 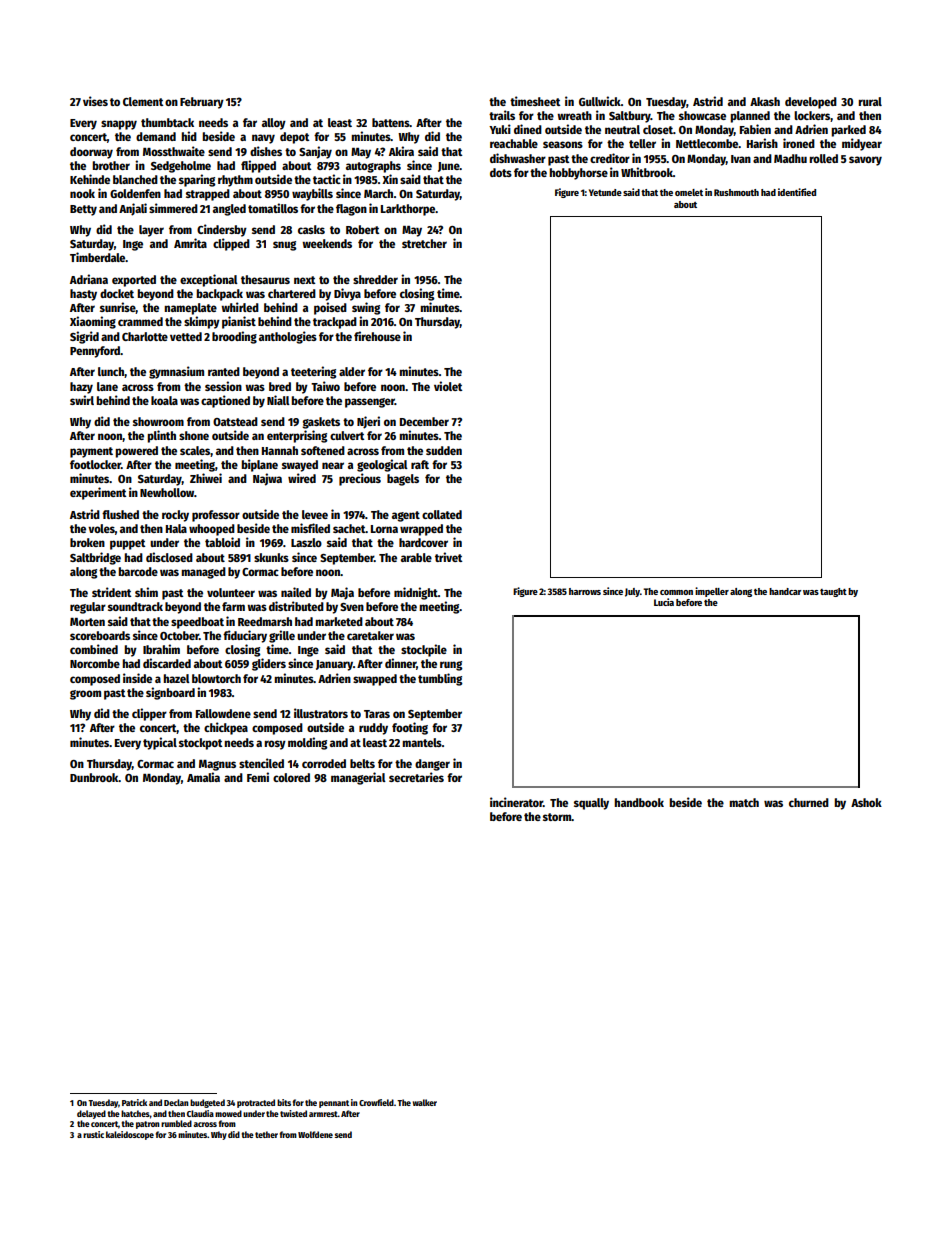 I want to click on strapped, so click(x=208, y=195).
